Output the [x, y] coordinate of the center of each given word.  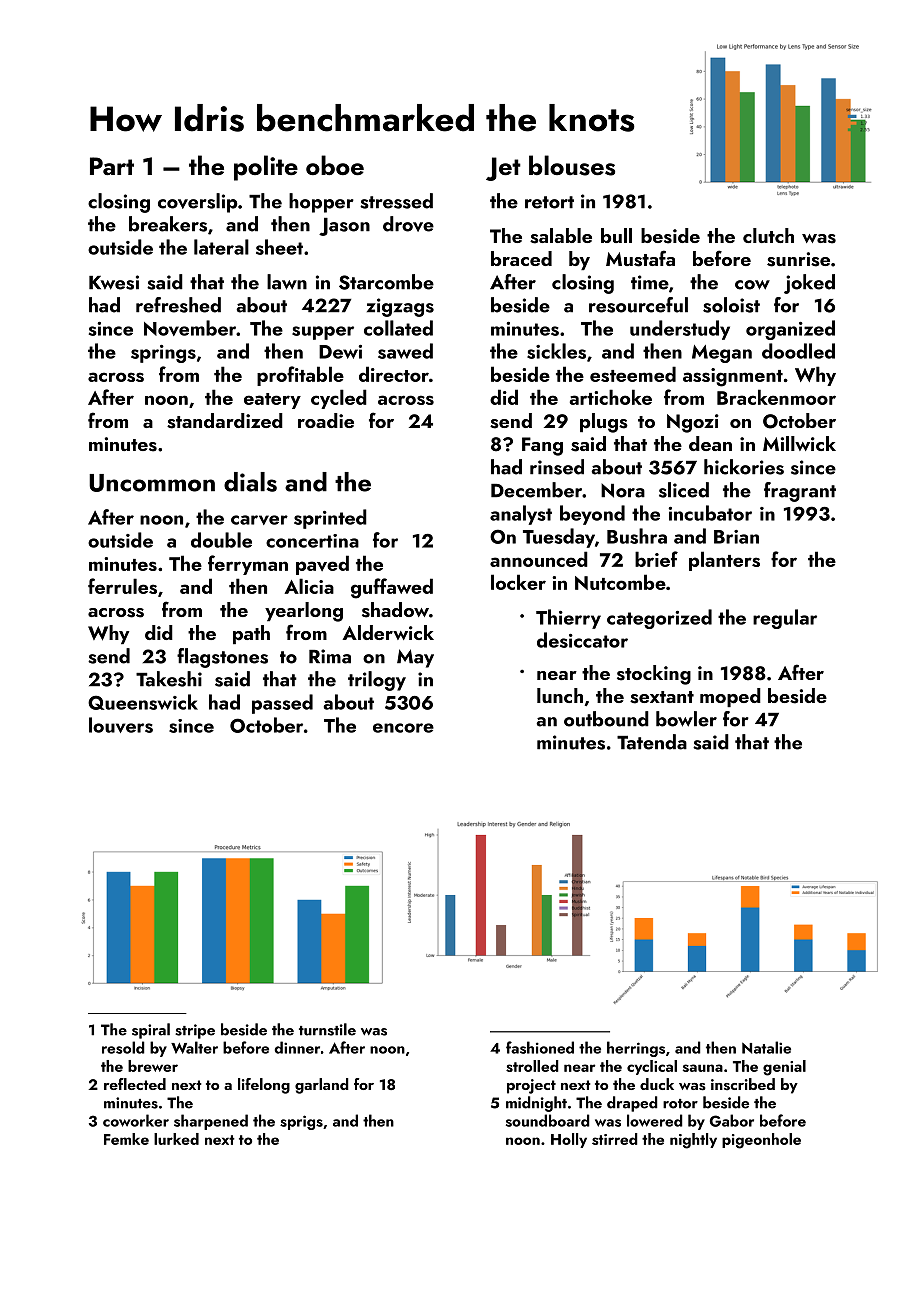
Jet [503, 169]
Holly [569, 1140]
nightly [693, 1141]
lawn [287, 282]
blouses [572, 165]
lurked [176, 1139]
